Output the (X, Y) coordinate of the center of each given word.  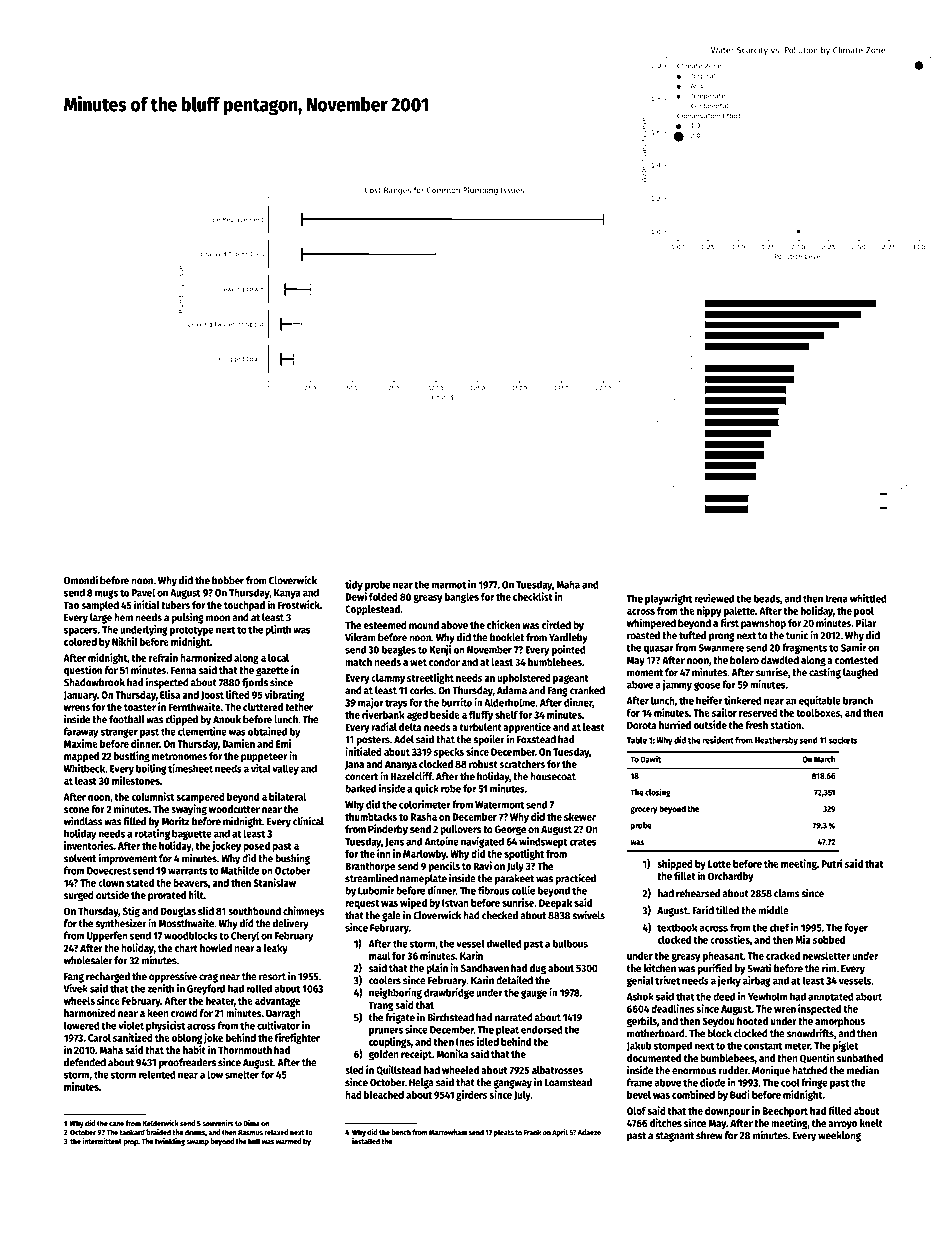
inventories (89, 845)
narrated (514, 1017)
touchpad (244, 606)
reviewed (714, 598)
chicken (503, 624)
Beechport (785, 1112)
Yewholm (768, 996)
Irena (836, 599)
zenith (160, 988)
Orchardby (730, 877)
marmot (449, 585)
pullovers (461, 830)
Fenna (183, 670)
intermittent (102, 1141)
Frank (532, 1132)
